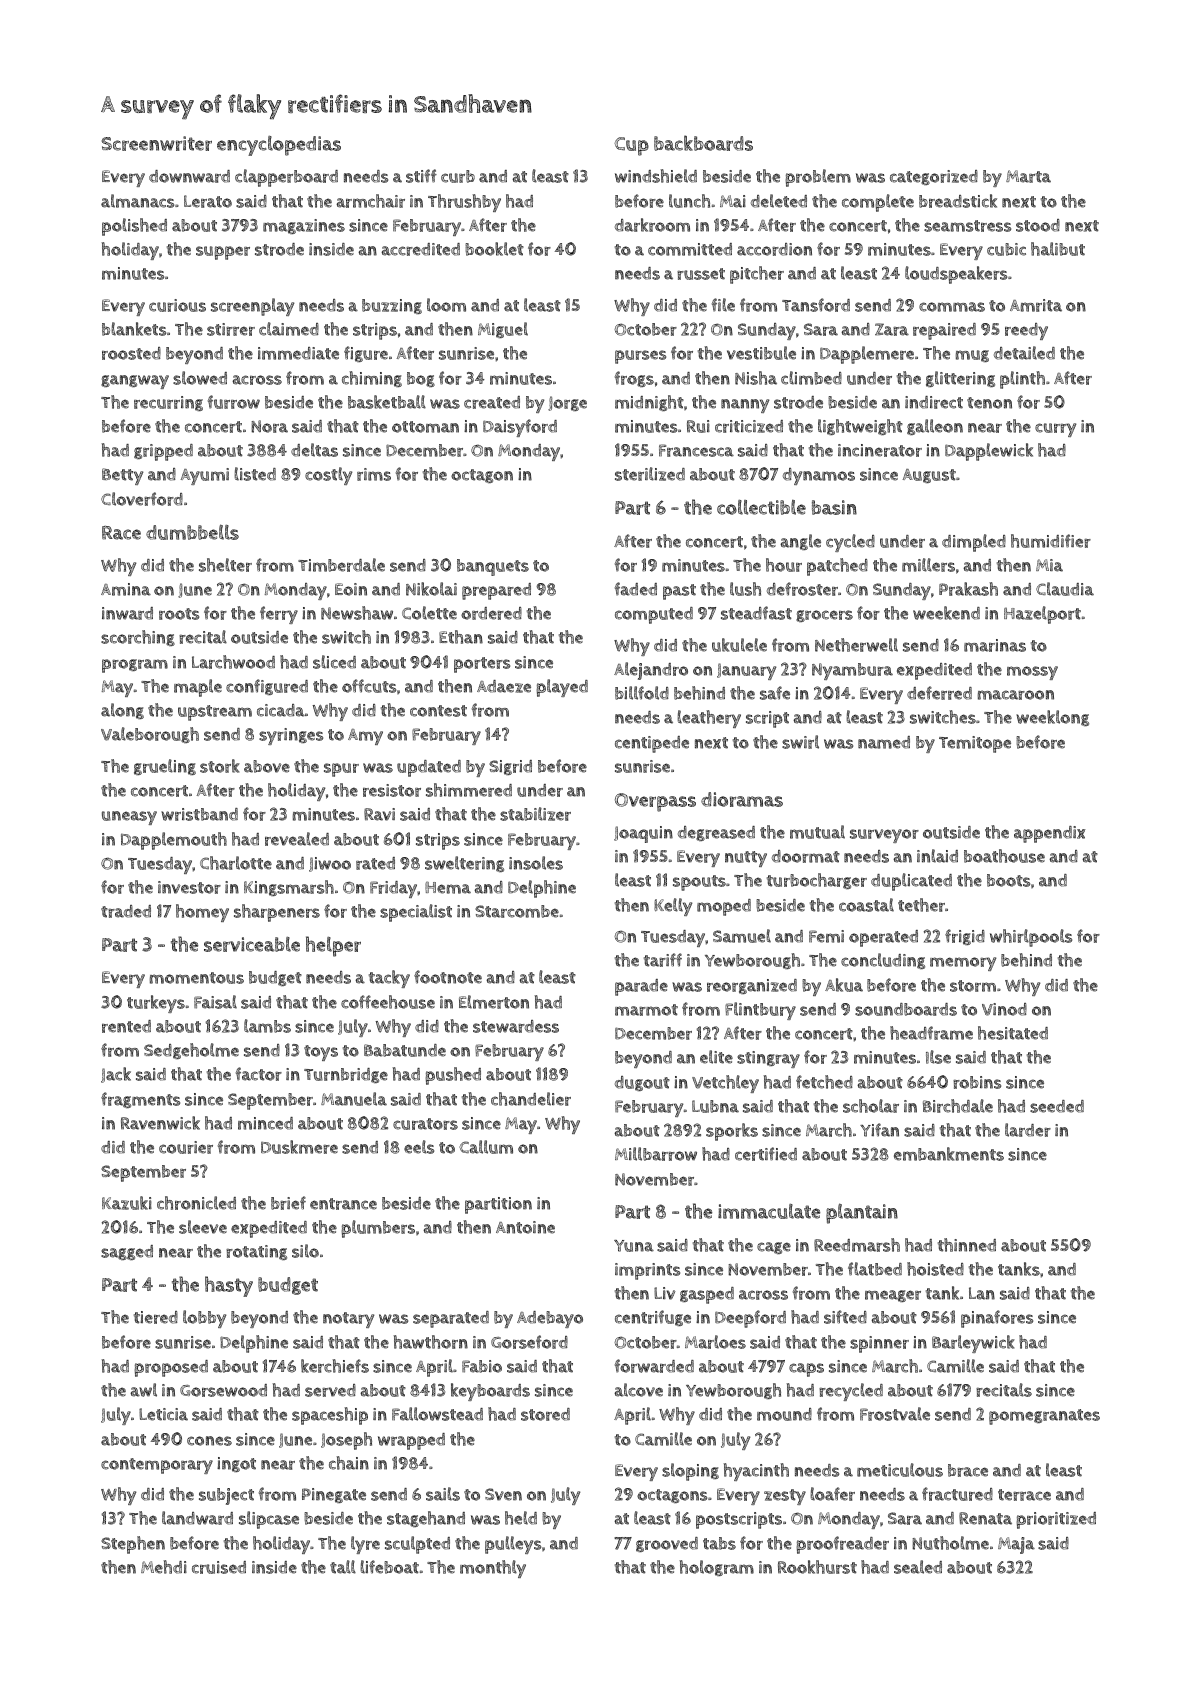 Image resolution: width=1203 pixels, height=1702 pixels. I want to click on halibut, so click(1058, 249).
